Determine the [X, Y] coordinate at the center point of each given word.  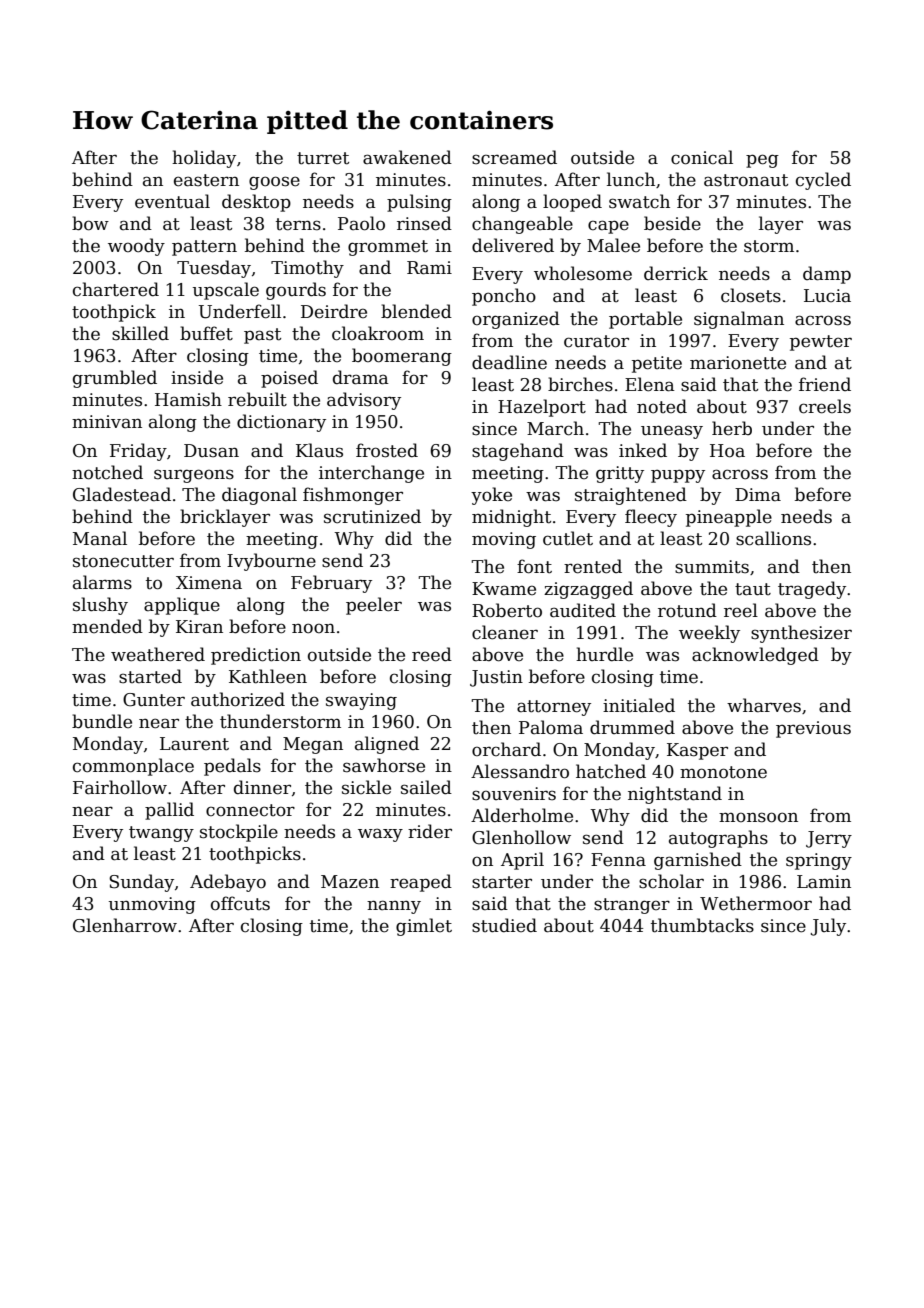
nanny [394, 907]
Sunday [141, 883]
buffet [206, 333]
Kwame [504, 589]
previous [813, 729]
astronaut [746, 180]
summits [712, 567]
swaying [361, 701]
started [150, 676]
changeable [522, 225]
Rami [429, 268]
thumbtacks [702, 925]
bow [90, 223]
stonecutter [123, 561]
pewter [821, 343]
